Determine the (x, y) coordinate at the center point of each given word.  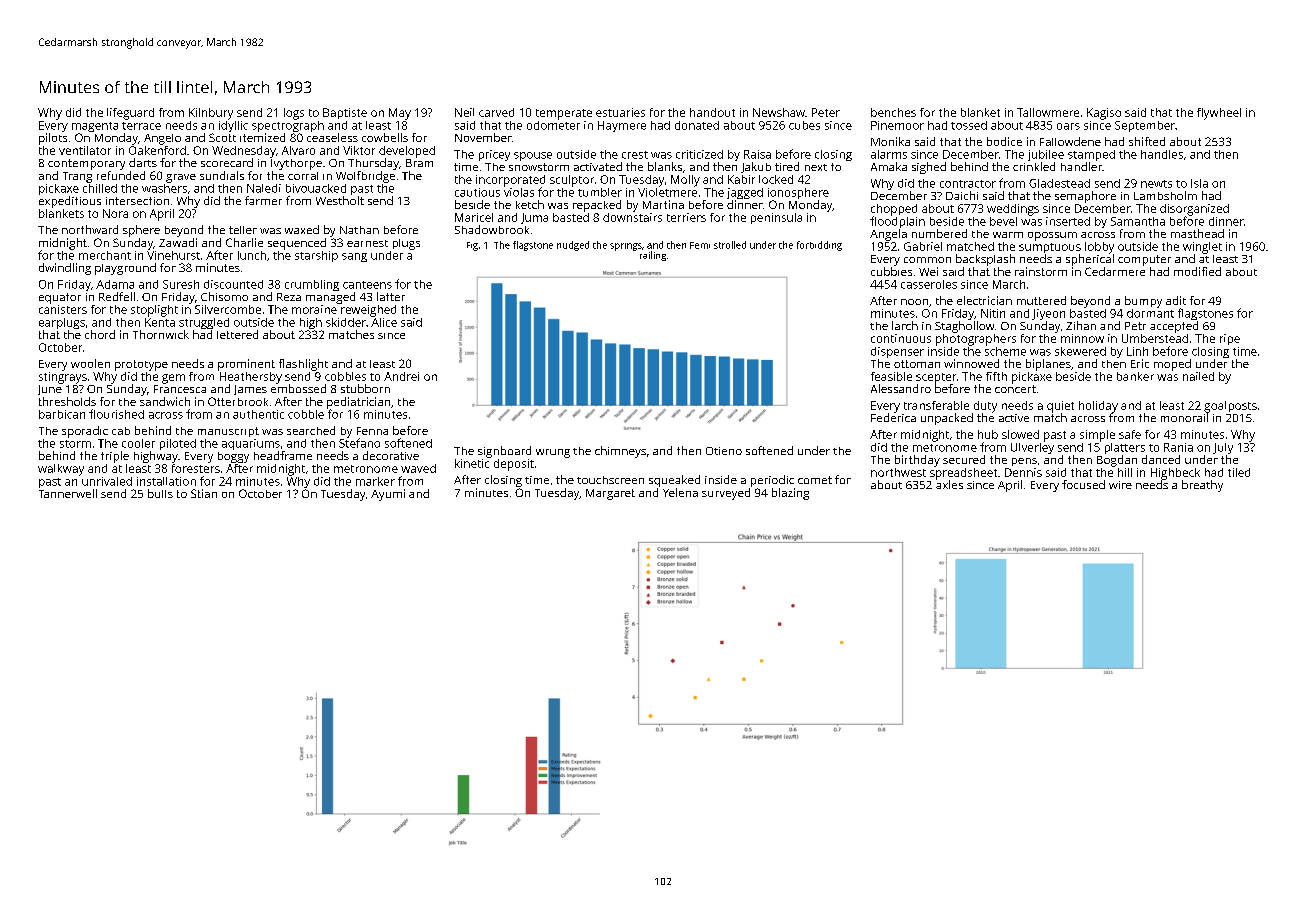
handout (712, 112)
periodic (772, 481)
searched (311, 430)
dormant (1150, 313)
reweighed (368, 311)
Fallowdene (1070, 141)
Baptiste (345, 113)
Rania (1178, 447)
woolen (90, 363)
